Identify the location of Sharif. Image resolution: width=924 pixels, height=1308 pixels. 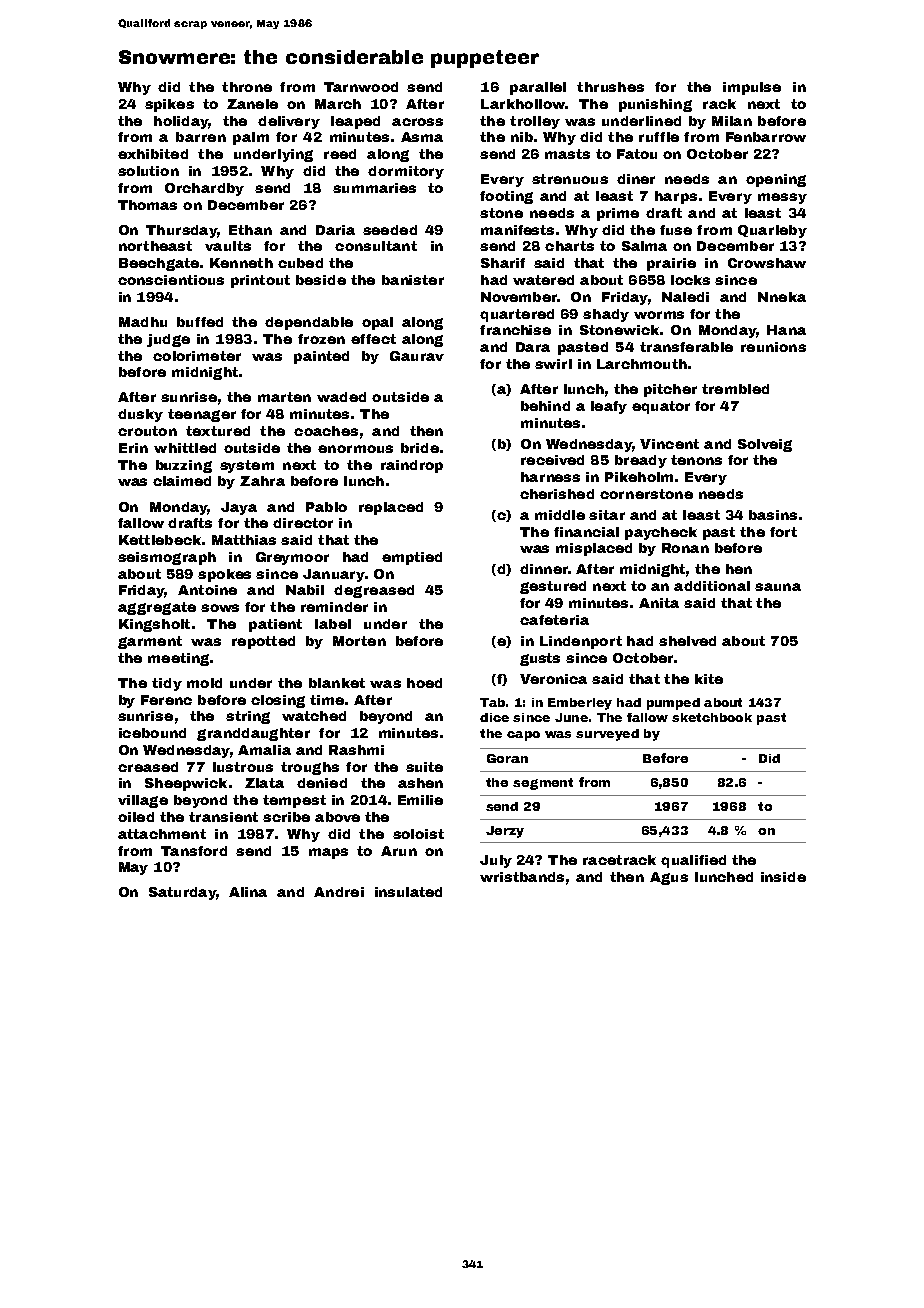
(503, 263).
